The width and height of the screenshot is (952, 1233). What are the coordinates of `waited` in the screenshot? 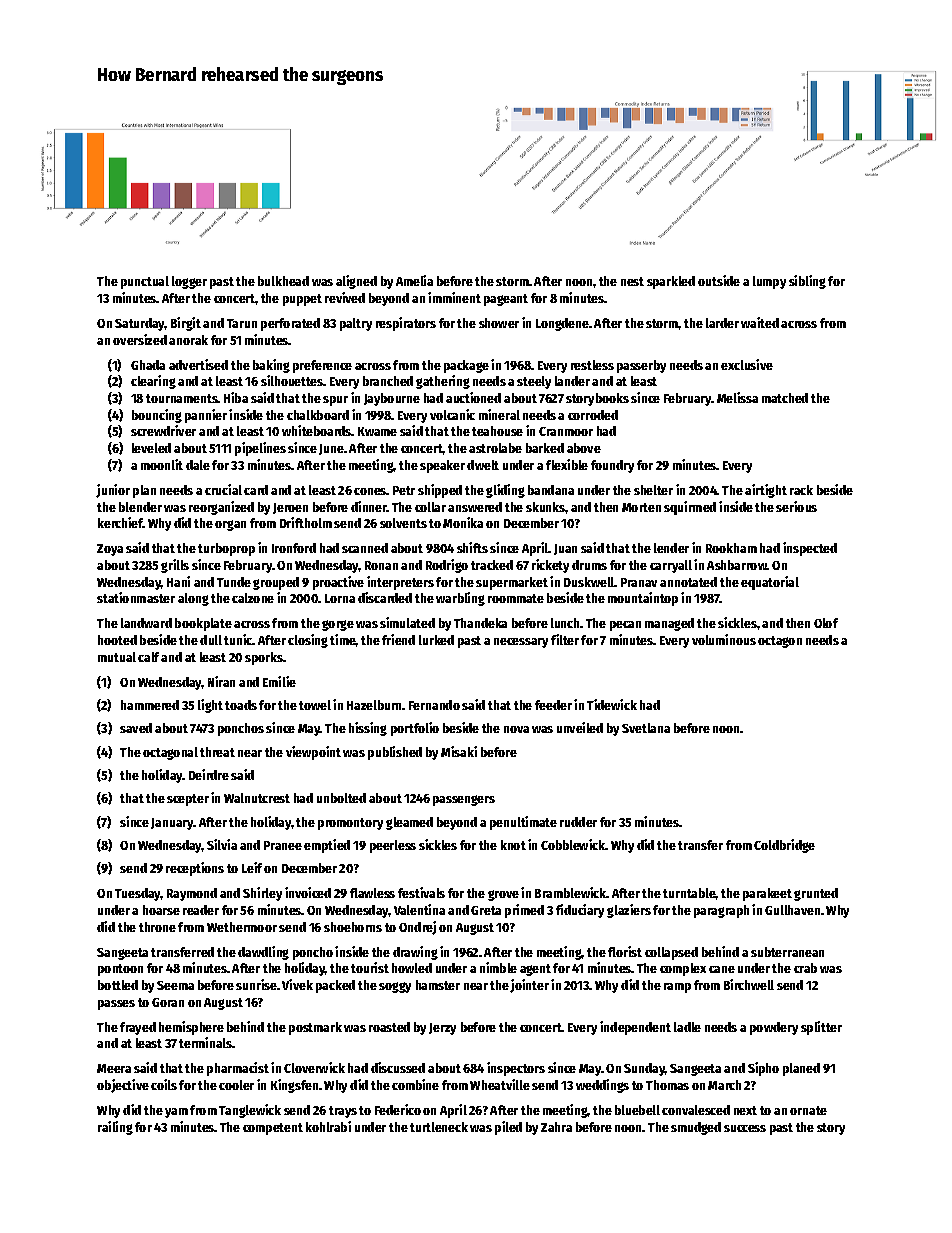 It's located at (760, 322).
